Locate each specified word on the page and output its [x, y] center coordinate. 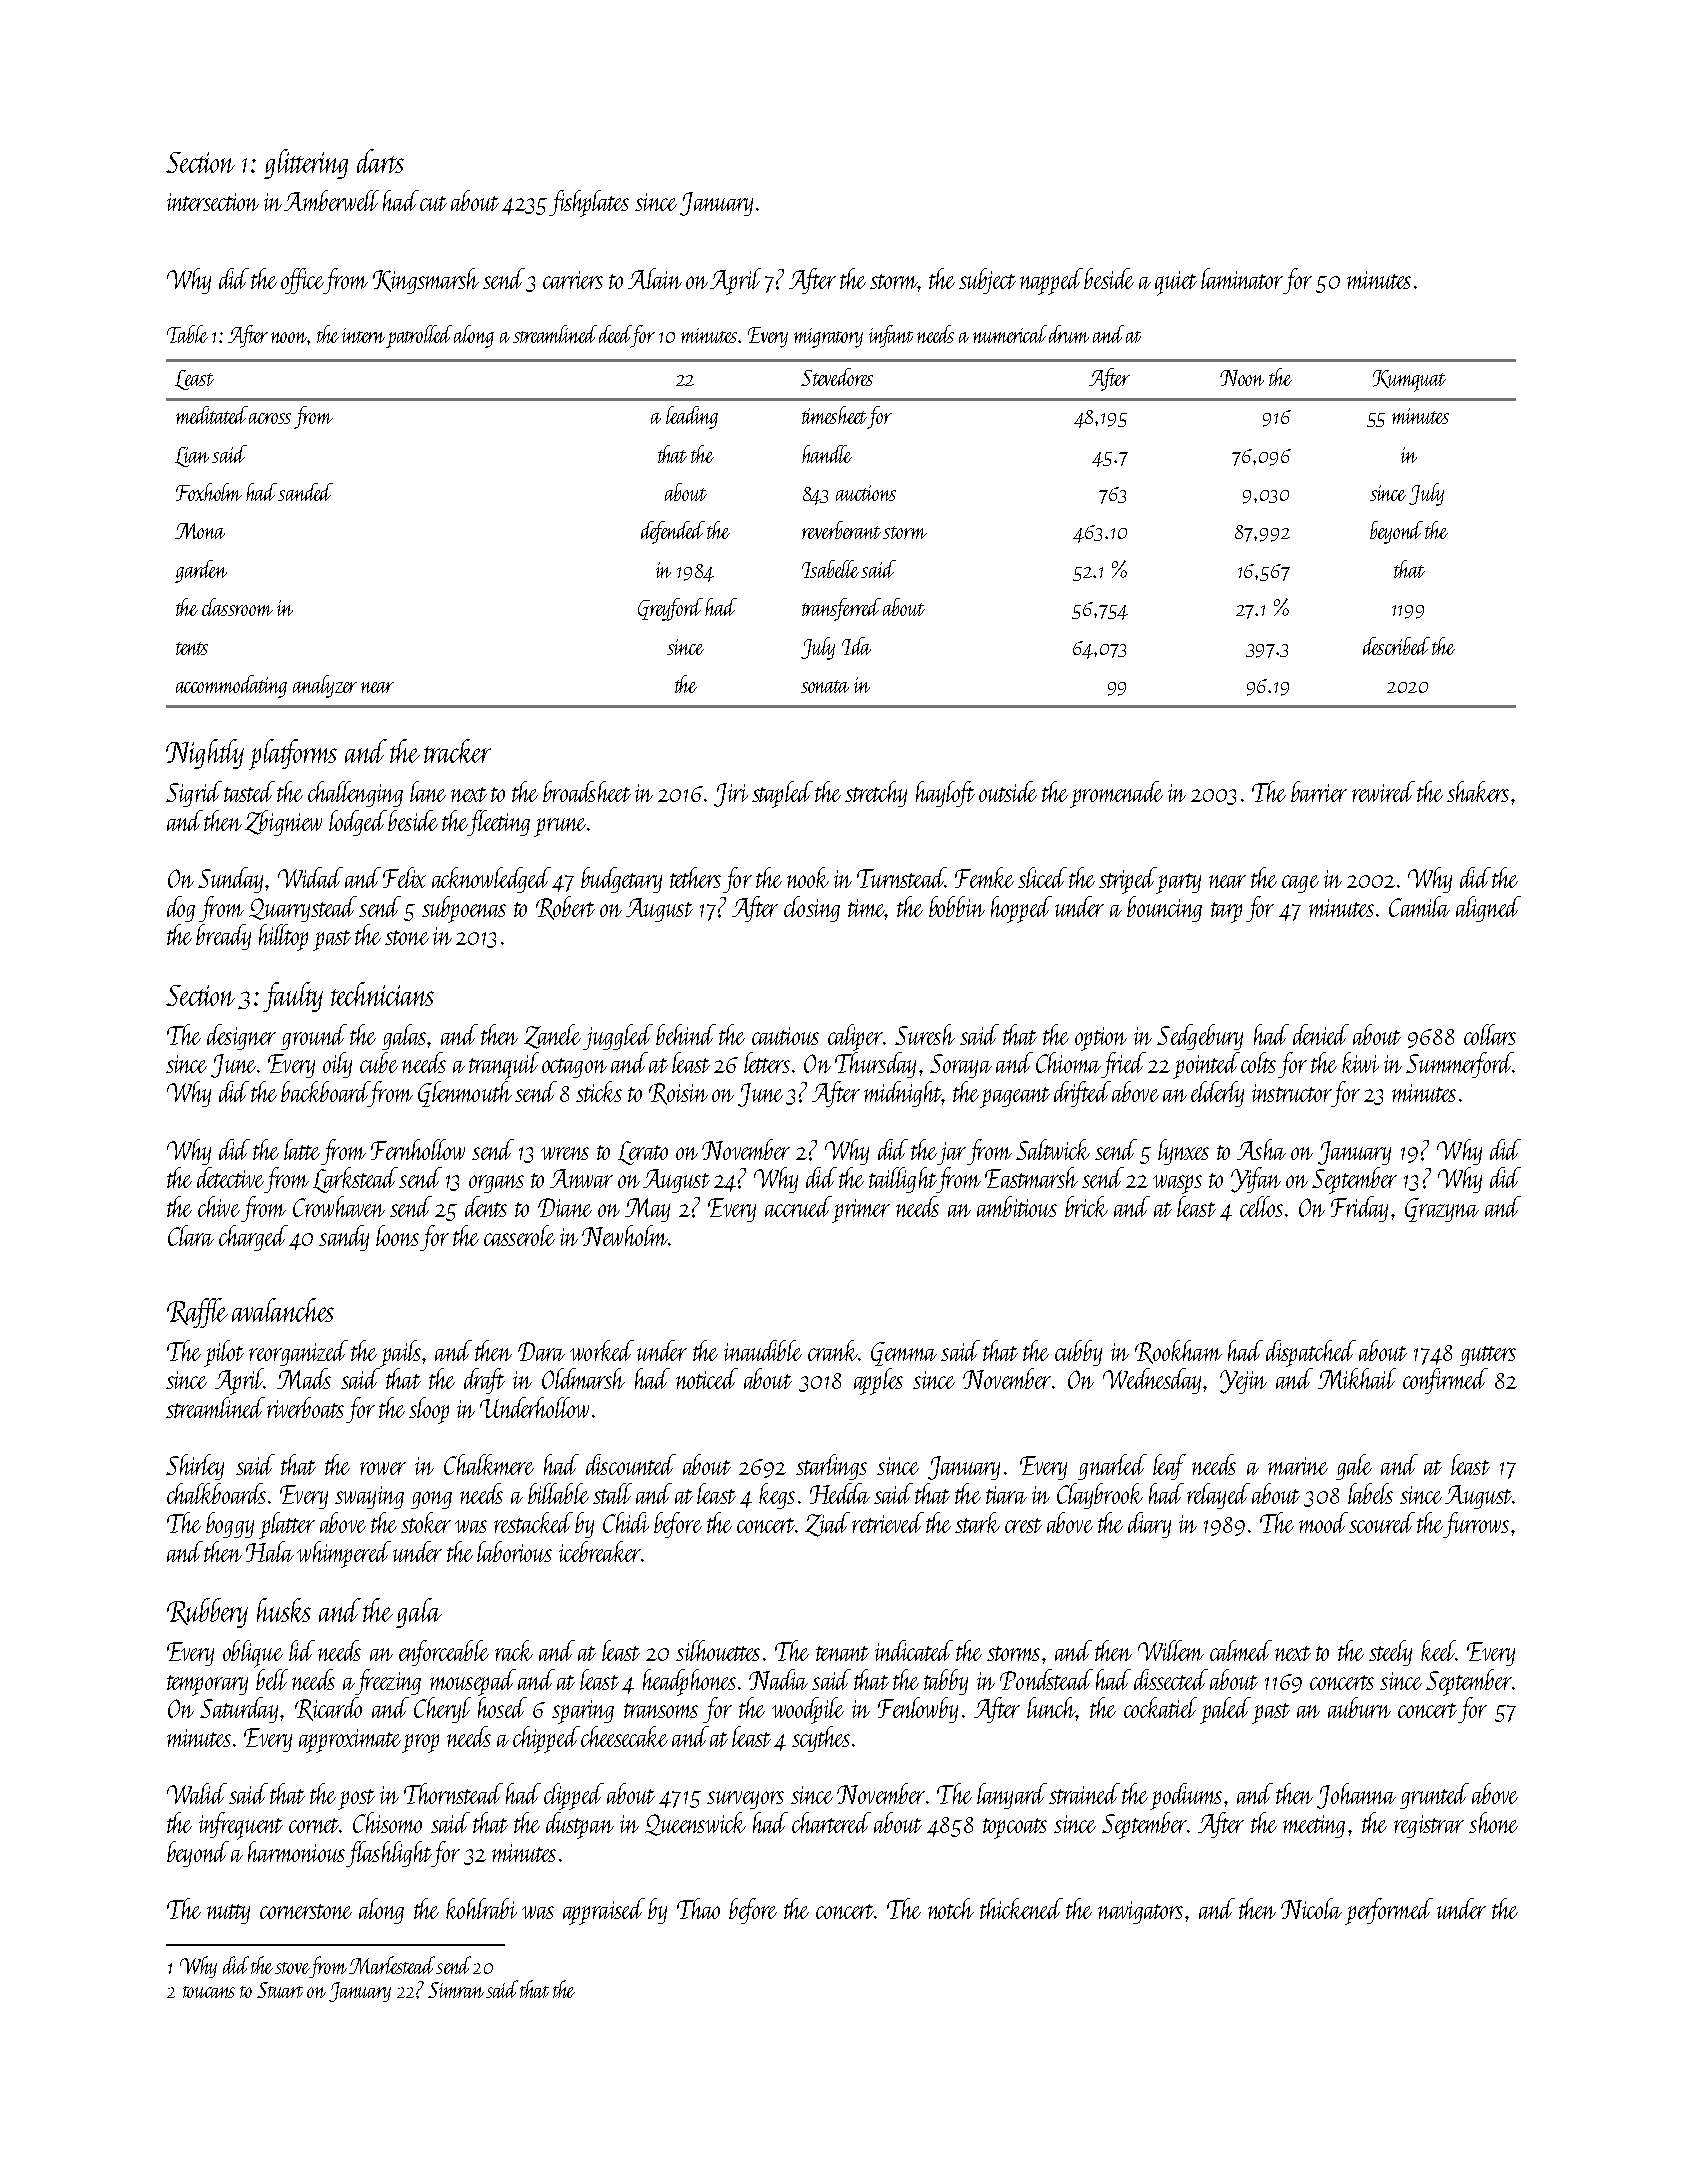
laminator [1242, 278]
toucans [209, 1992]
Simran [456, 1990]
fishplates [589, 203]
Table [187, 334]
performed [1389, 1911]
